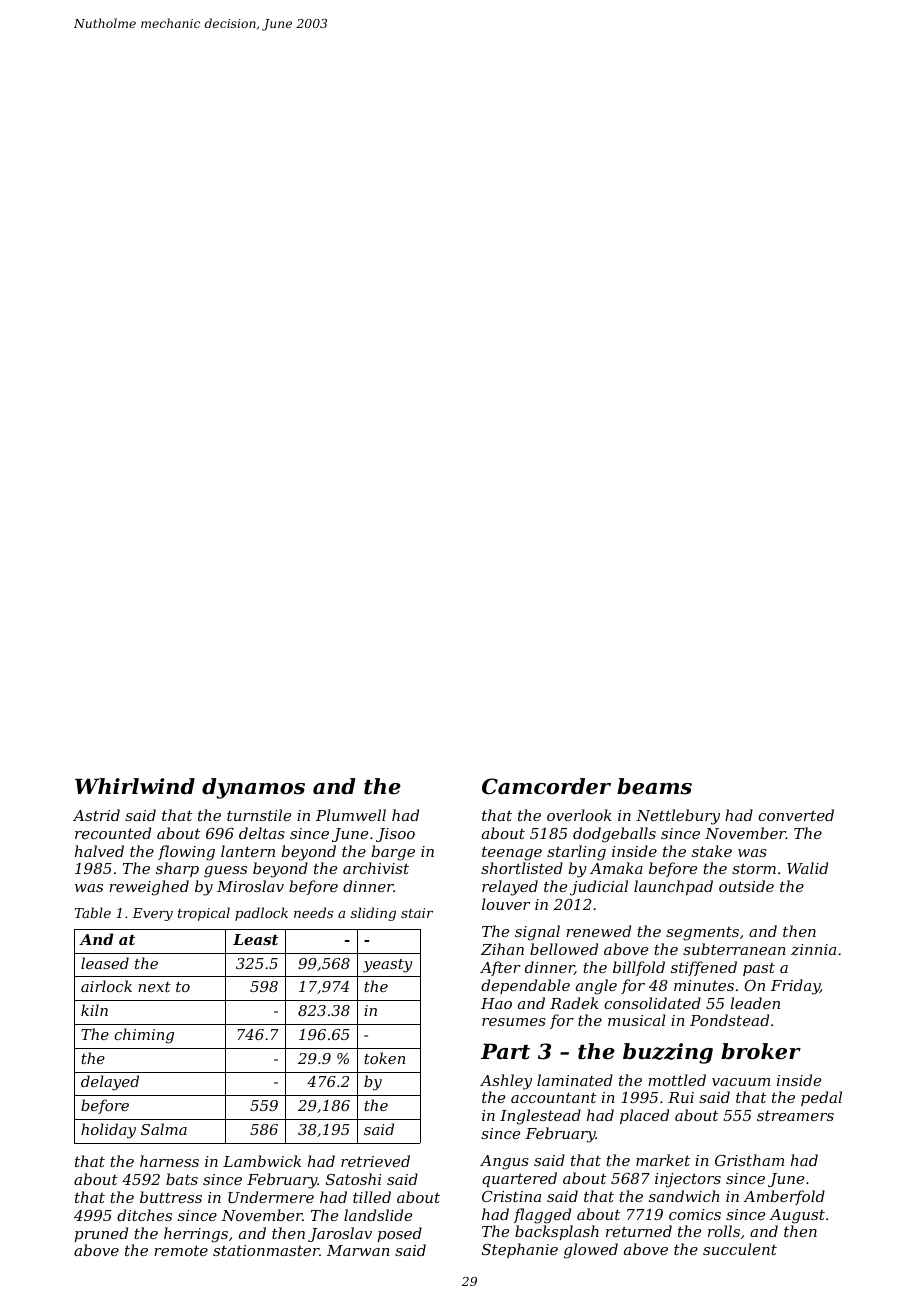 Image resolution: width=924 pixels, height=1308 pixels. I want to click on billfold, so click(639, 968).
